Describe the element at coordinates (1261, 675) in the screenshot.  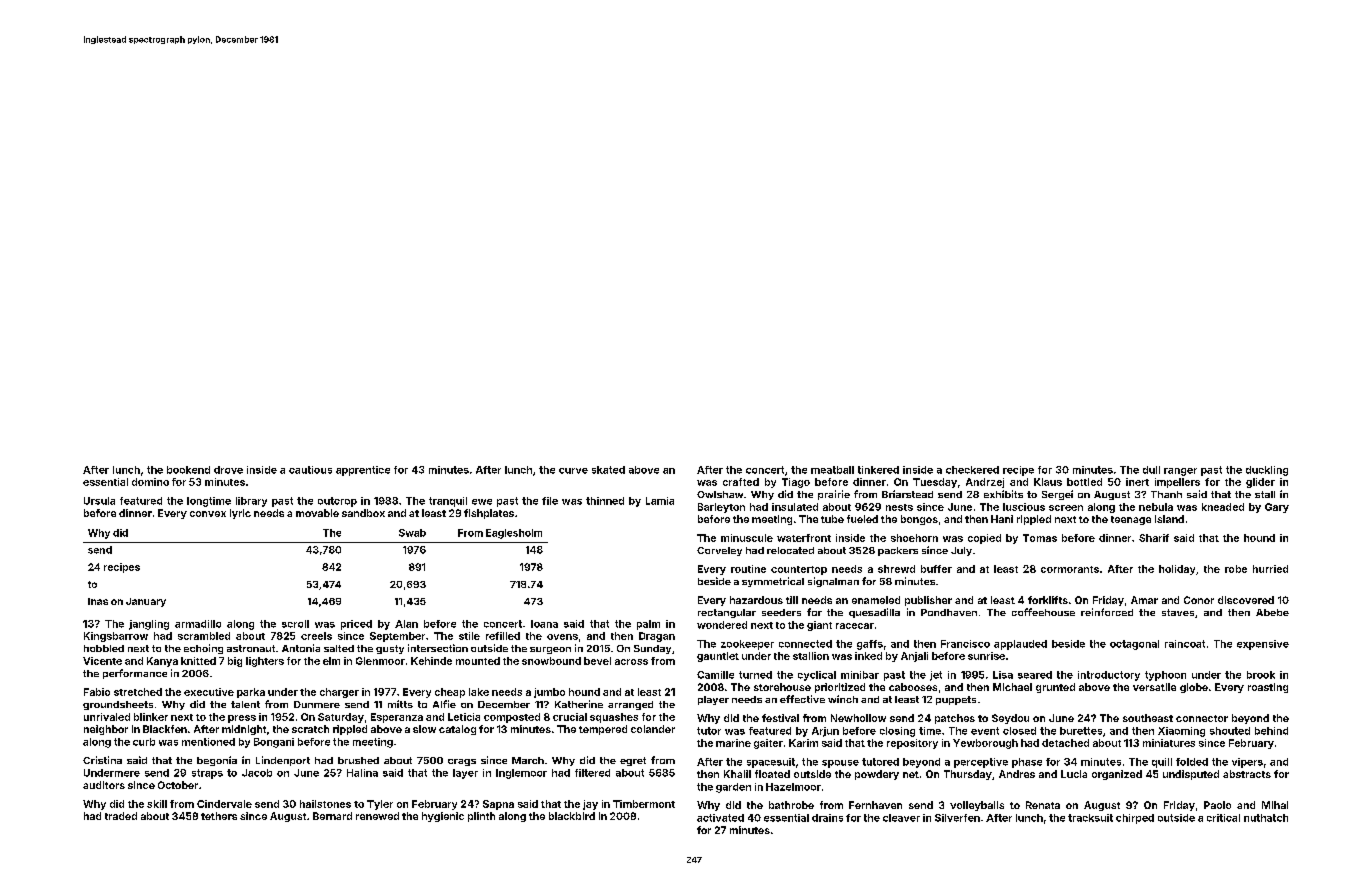
I see `brook` at that location.
